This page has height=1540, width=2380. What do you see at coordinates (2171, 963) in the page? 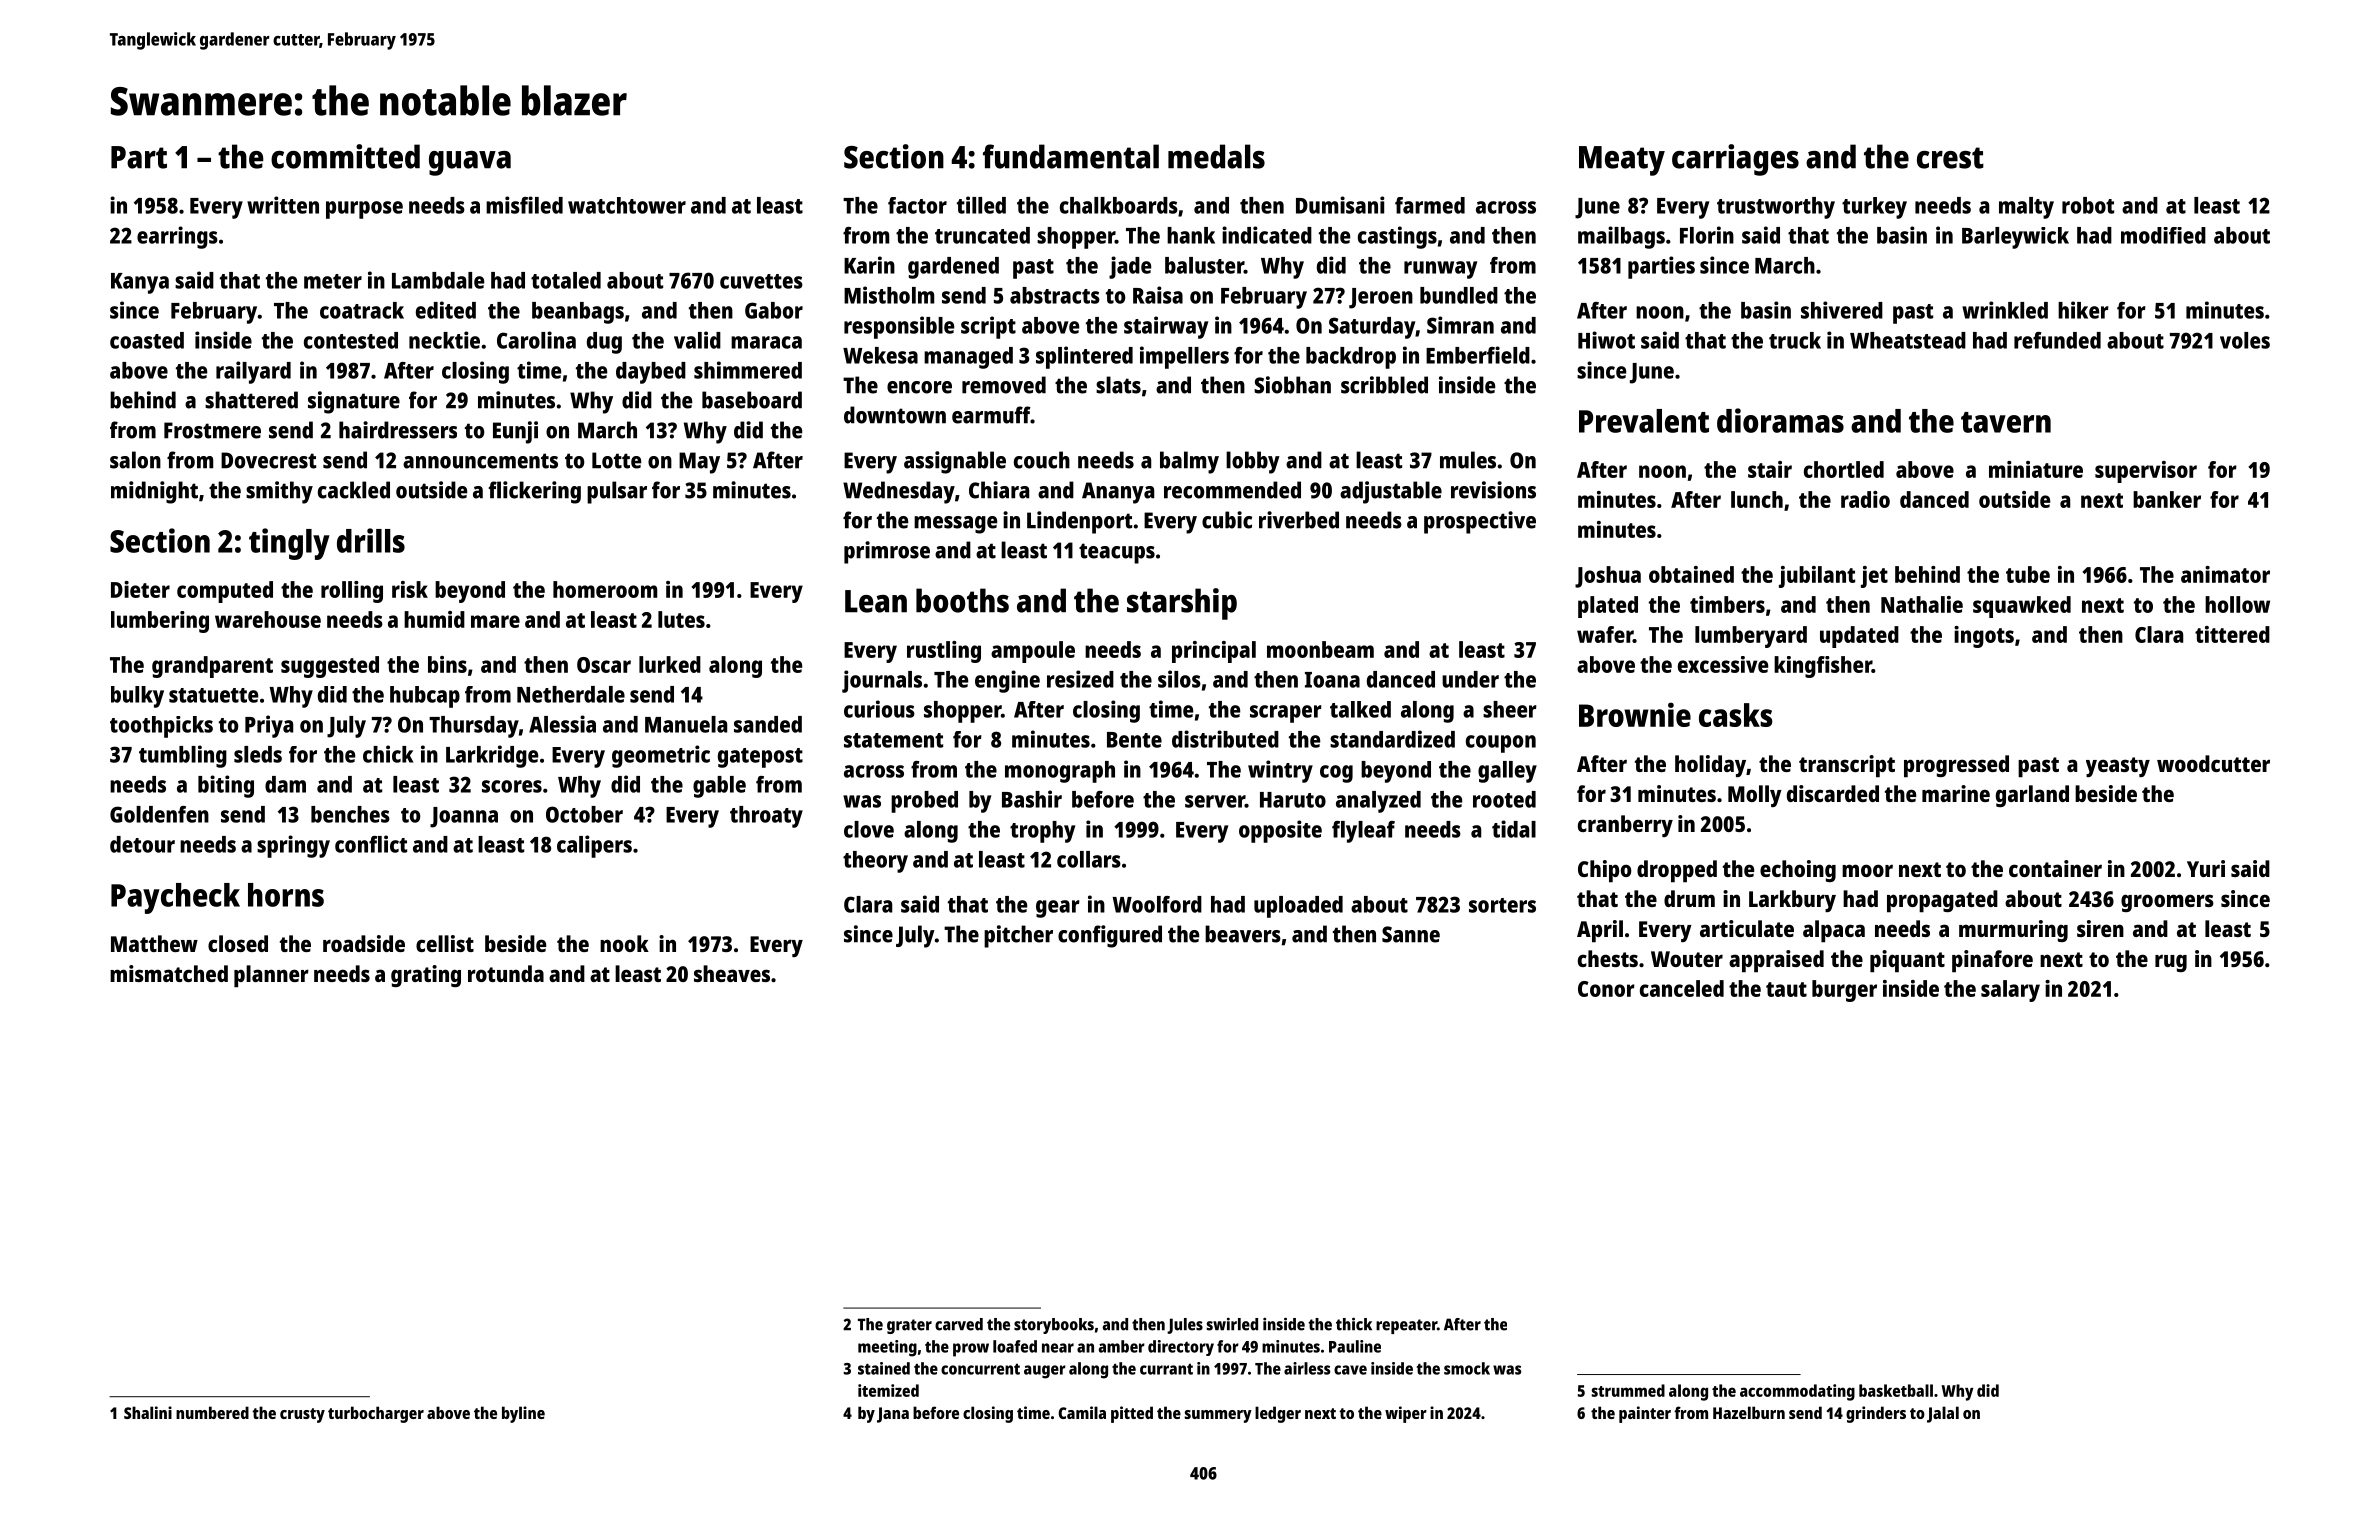
I see `rug` at bounding box center [2171, 963].
